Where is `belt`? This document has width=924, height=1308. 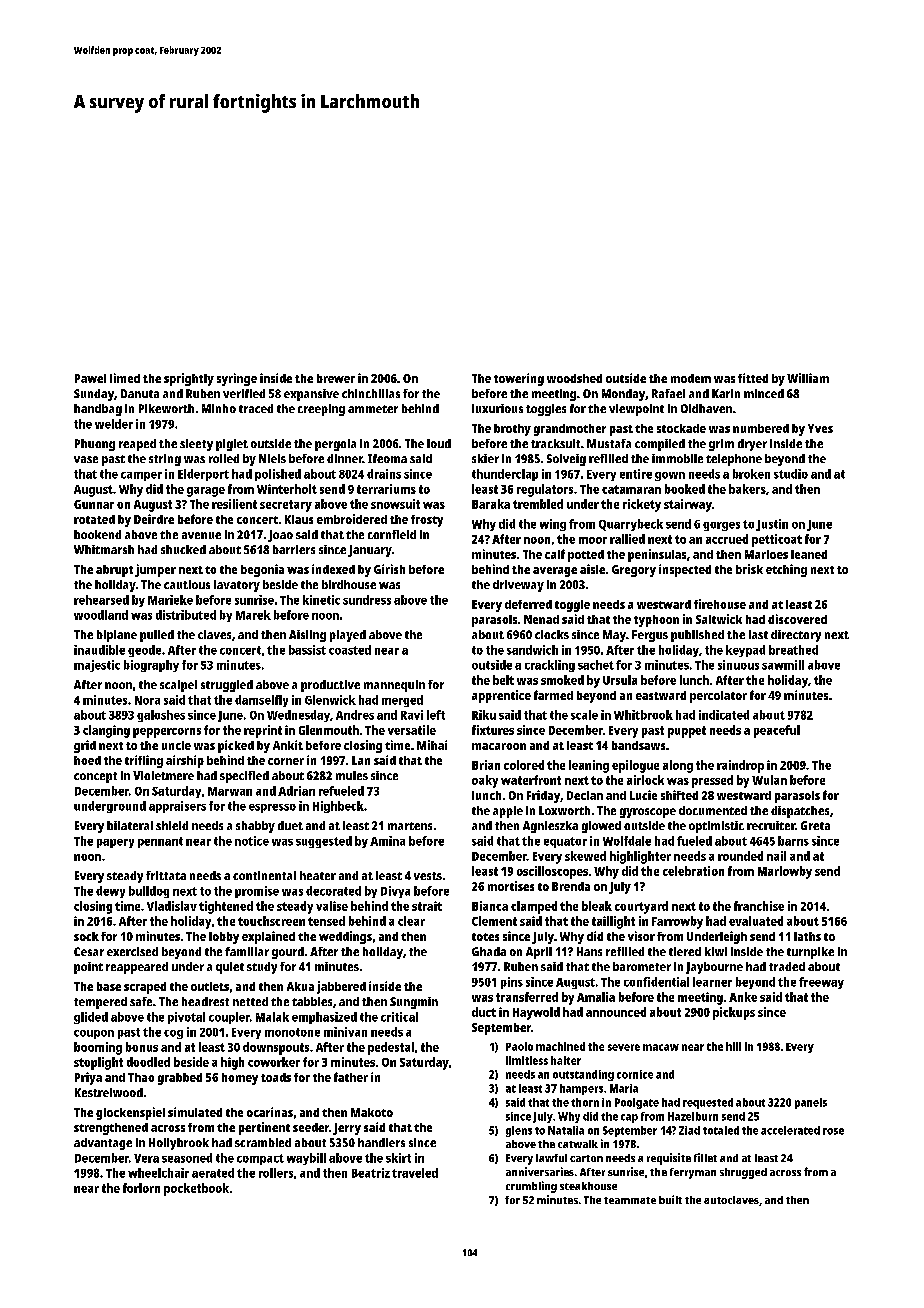
belt is located at coordinates (503, 680).
